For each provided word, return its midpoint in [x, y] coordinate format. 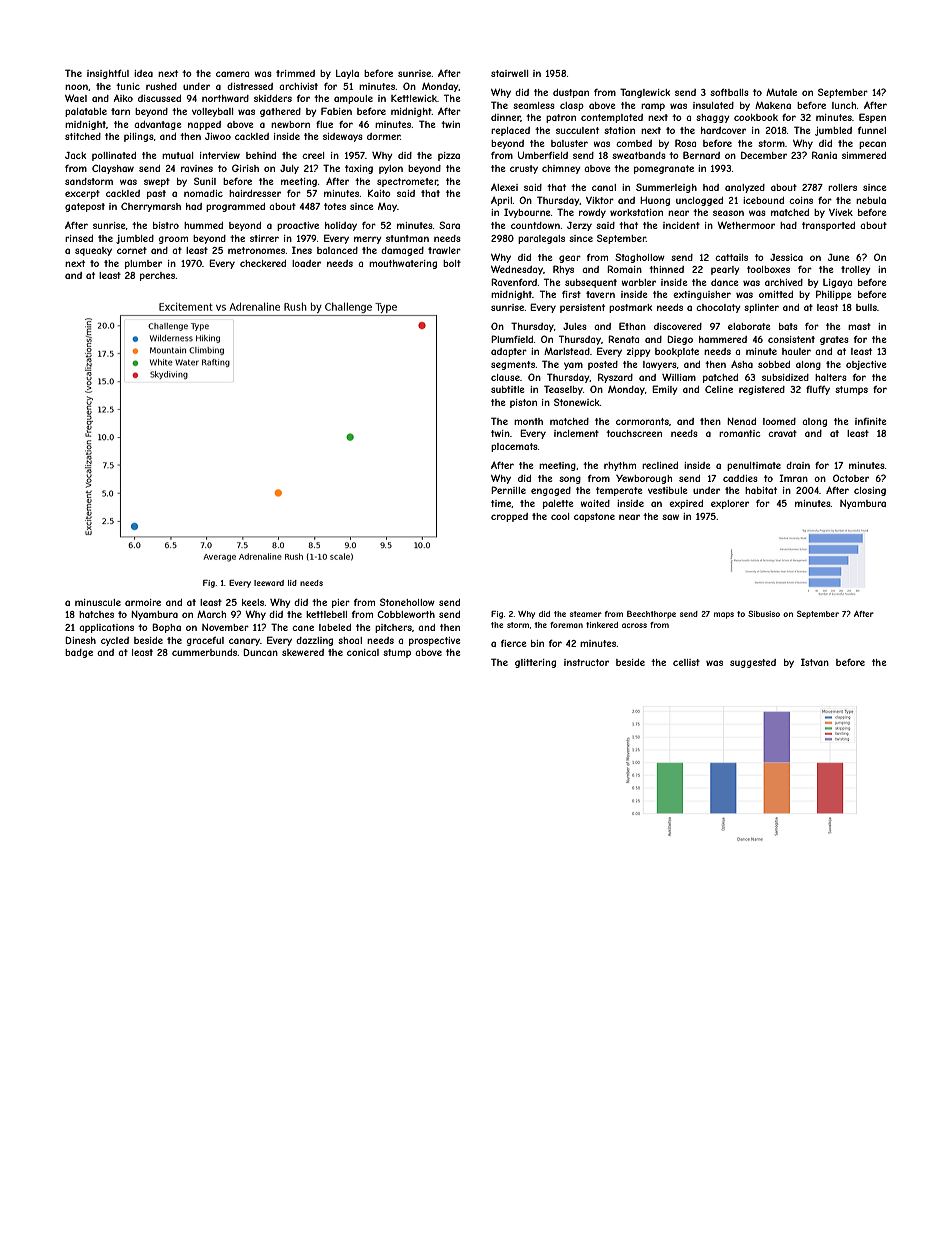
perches [158, 276]
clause [505, 377]
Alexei [504, 187]
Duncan [260, 652]
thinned [666, 269]
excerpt [82, 194]
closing [870, 491]
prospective [434, 641]
